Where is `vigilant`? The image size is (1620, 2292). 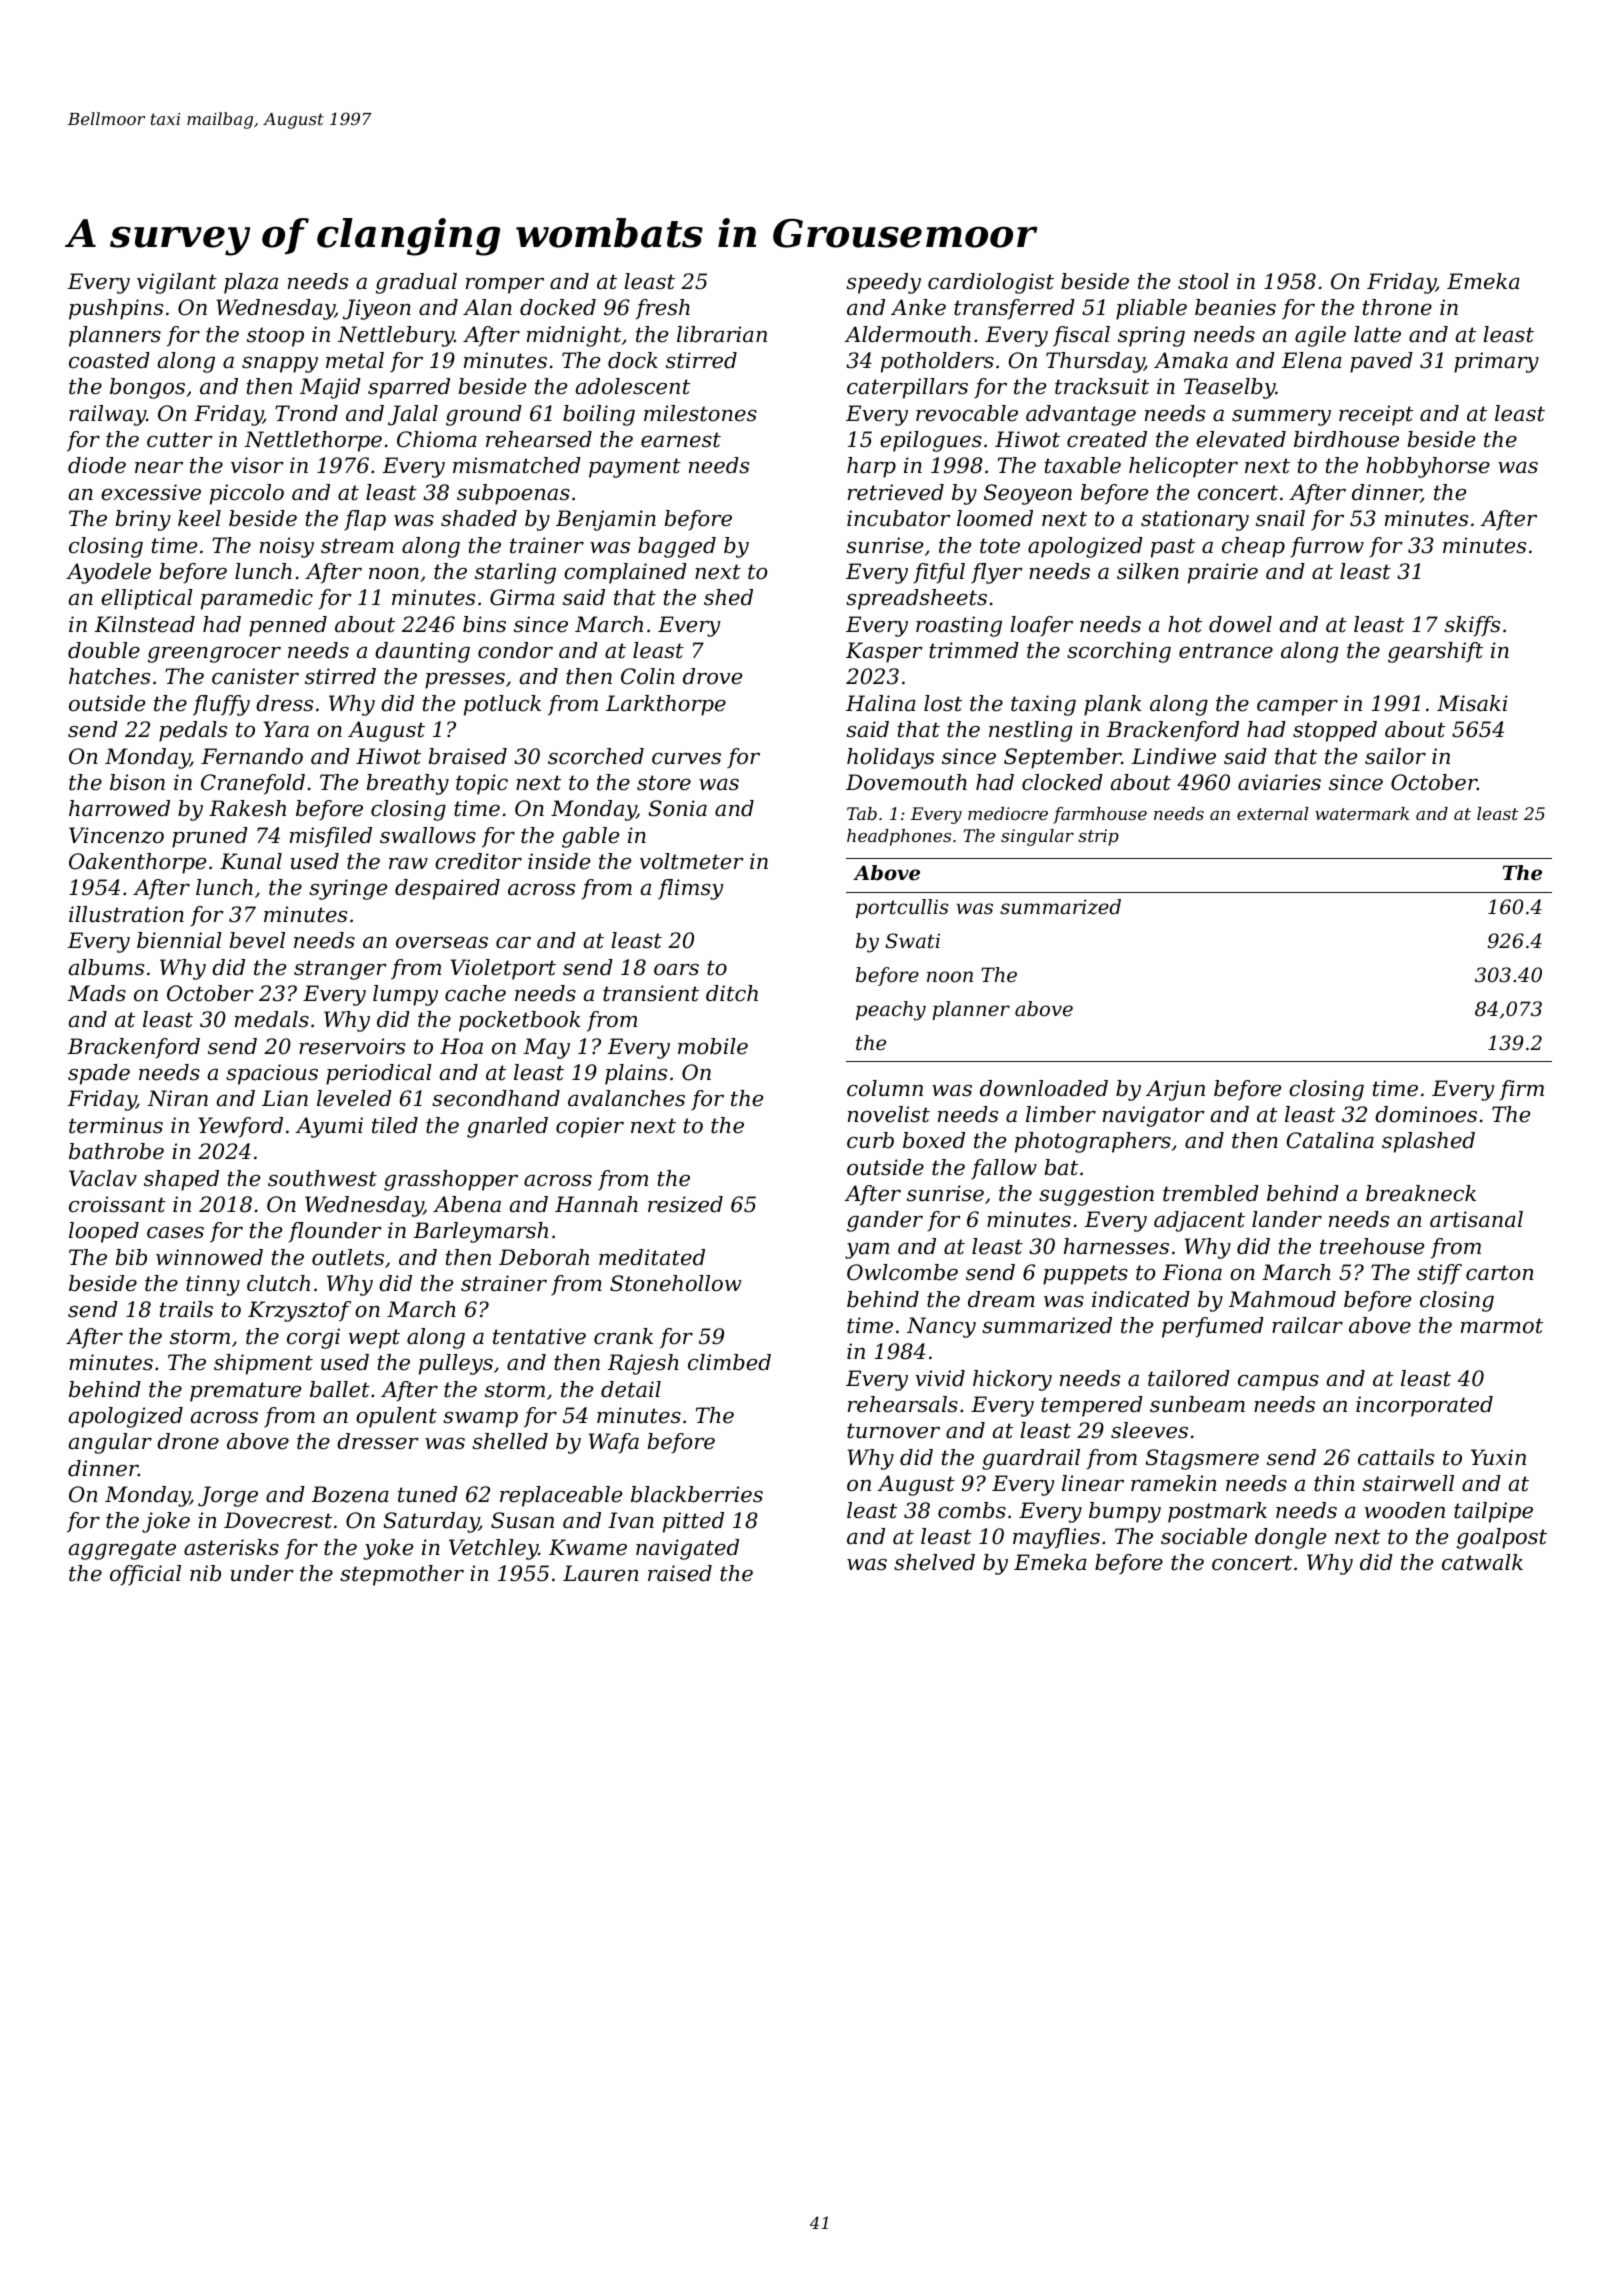
vigilant is located at coordinates (177, 283).
